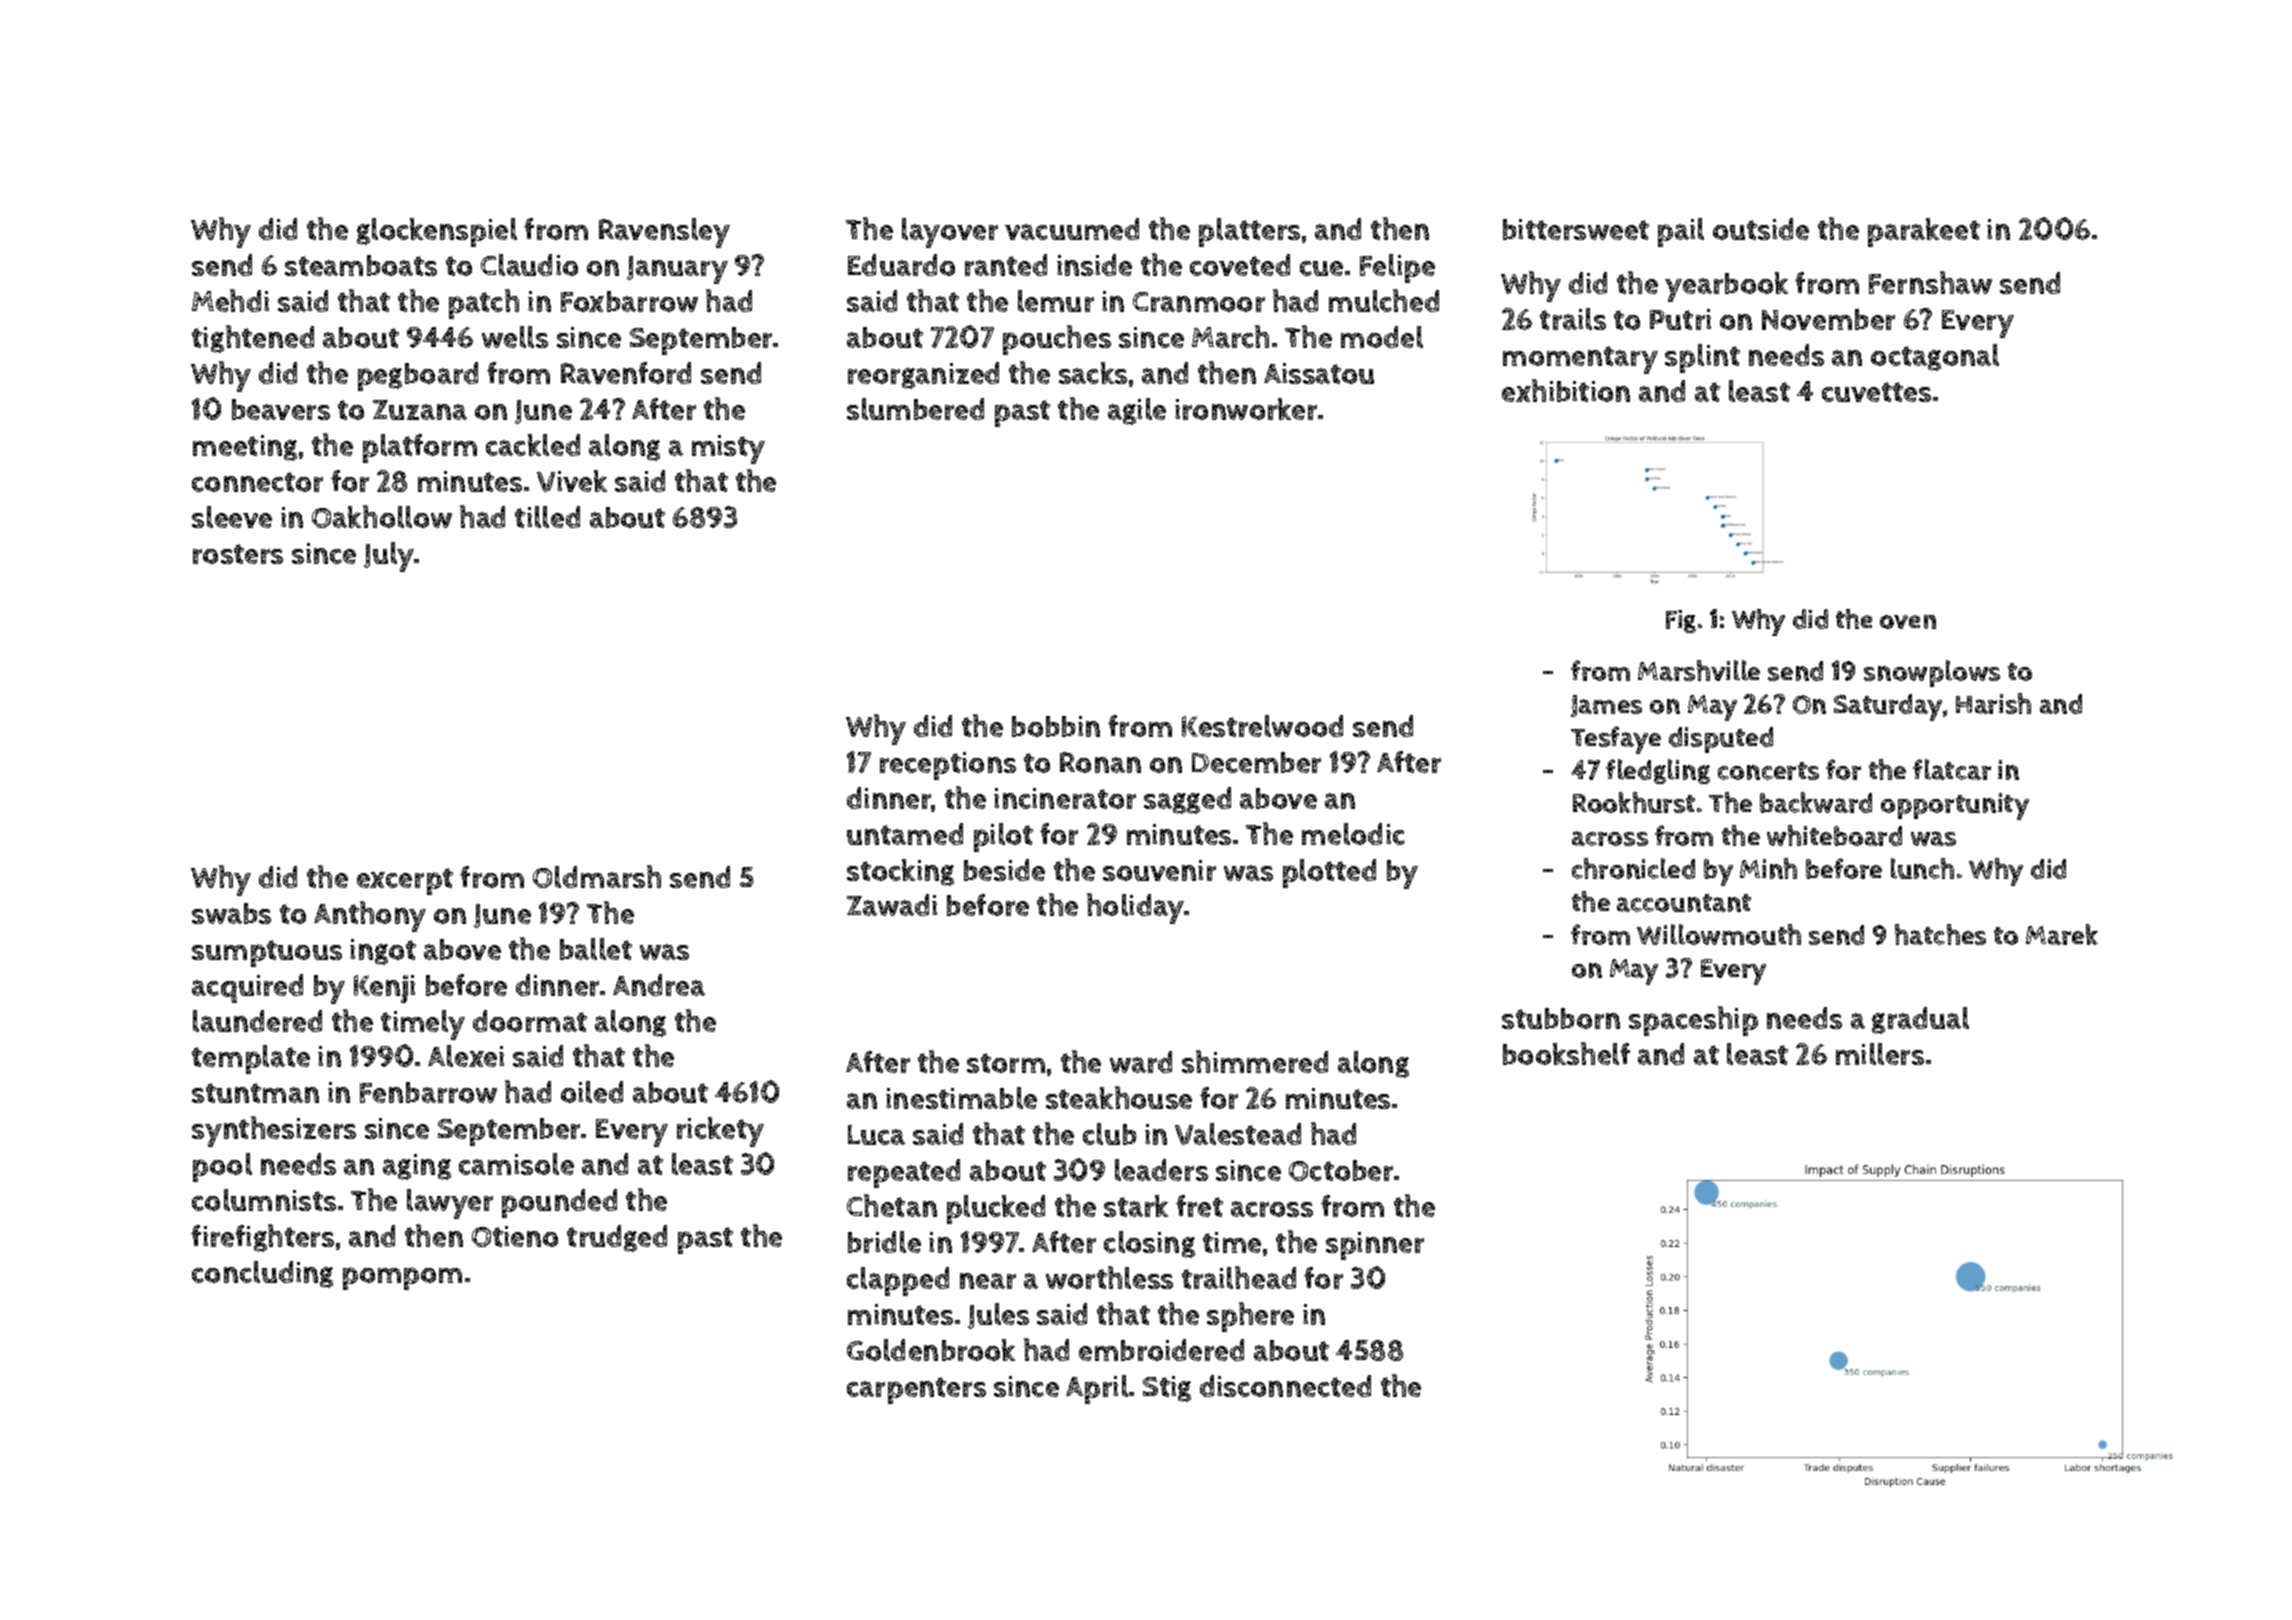 The image size is (2292, 1620). I want to click on concluding, so click(262, 1274).
